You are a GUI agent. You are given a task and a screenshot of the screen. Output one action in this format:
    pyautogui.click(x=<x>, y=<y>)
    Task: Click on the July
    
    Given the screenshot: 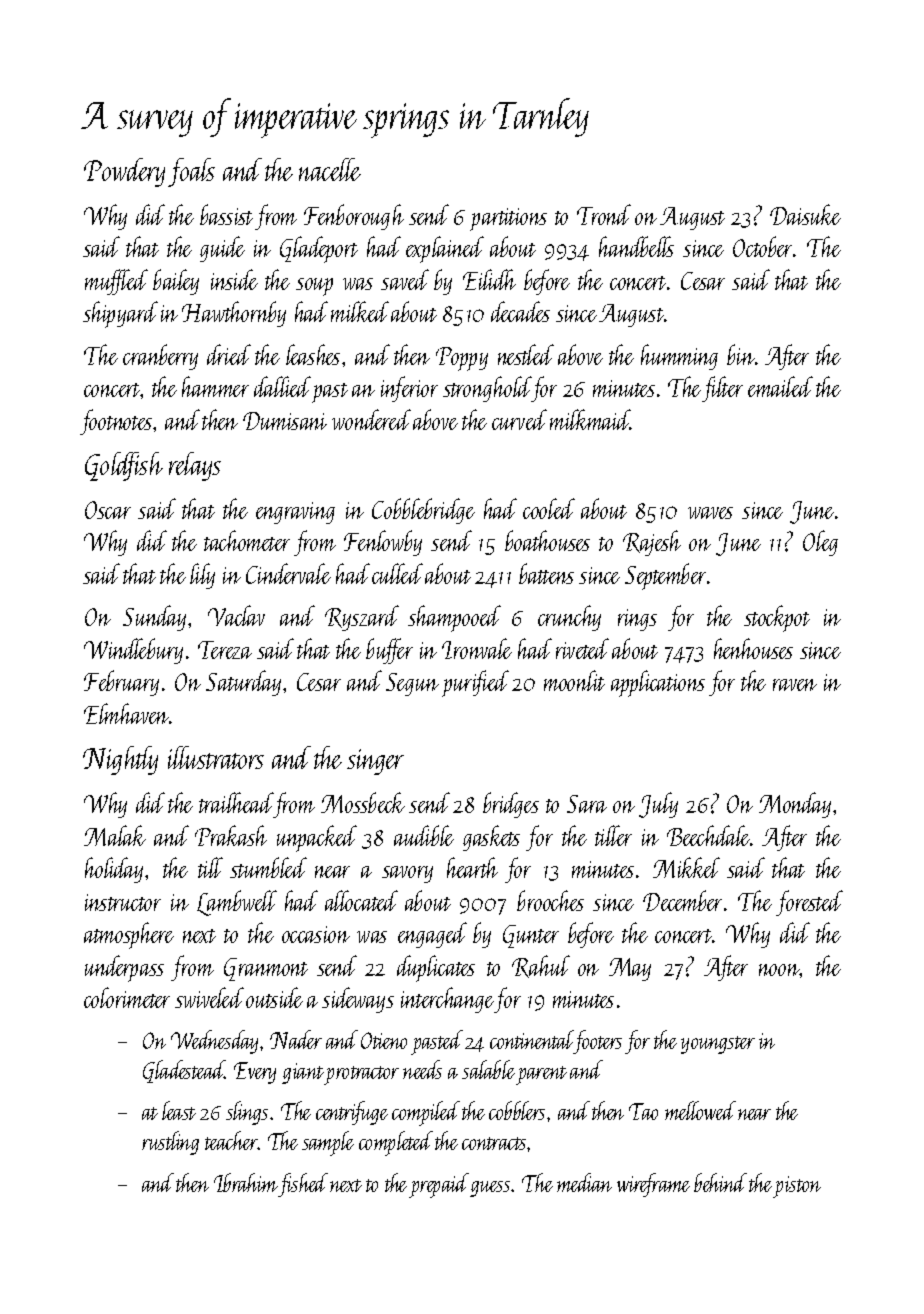 What is the action you would take?
    pyautogui.click(x=658, y=805)
